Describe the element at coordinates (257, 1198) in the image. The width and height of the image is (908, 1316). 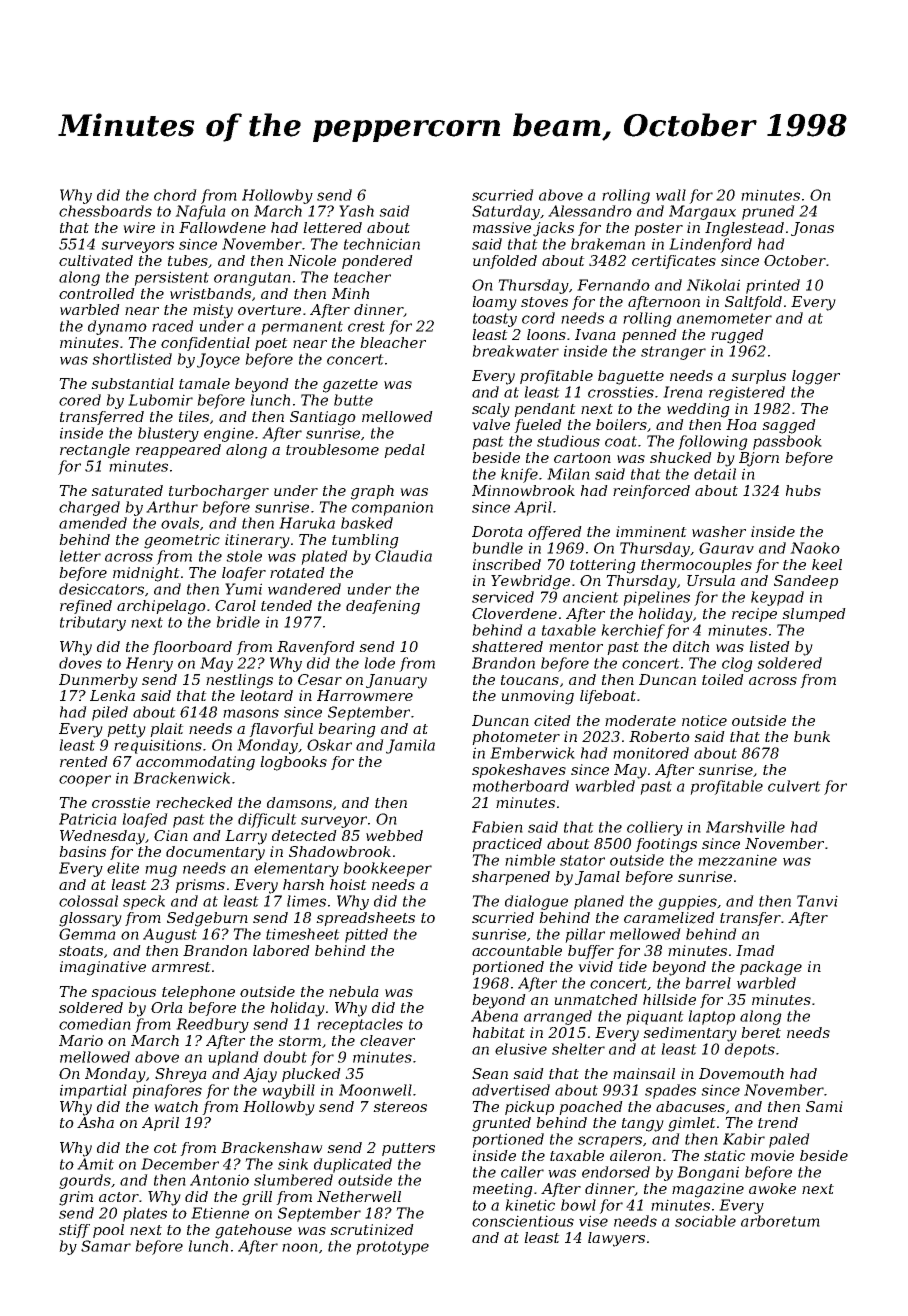
I see `grill` at that location.
